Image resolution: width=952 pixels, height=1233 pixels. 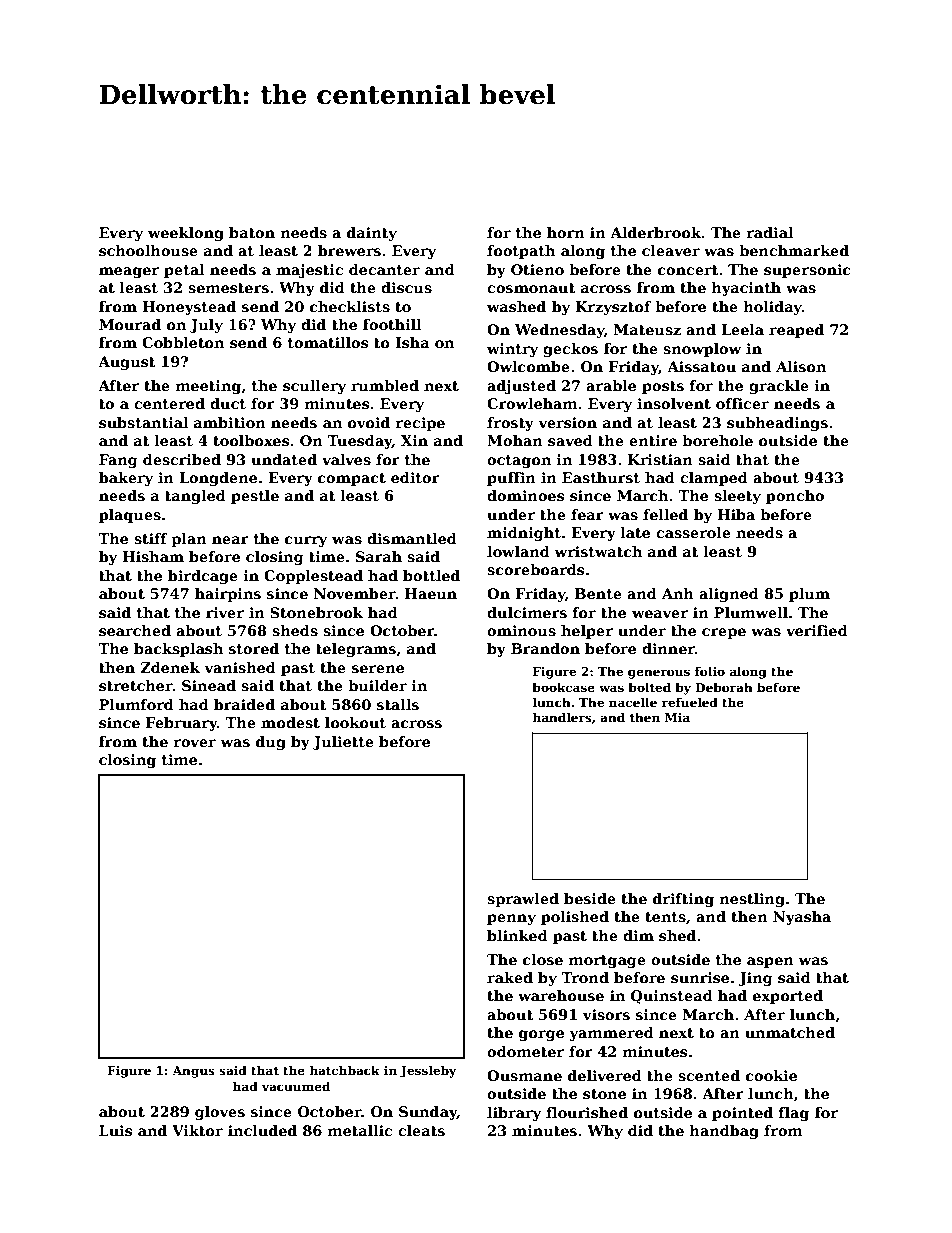 What do you see at coordinates (195, 743) in the document?
I see `rover` at bounding box center [195, 743].
